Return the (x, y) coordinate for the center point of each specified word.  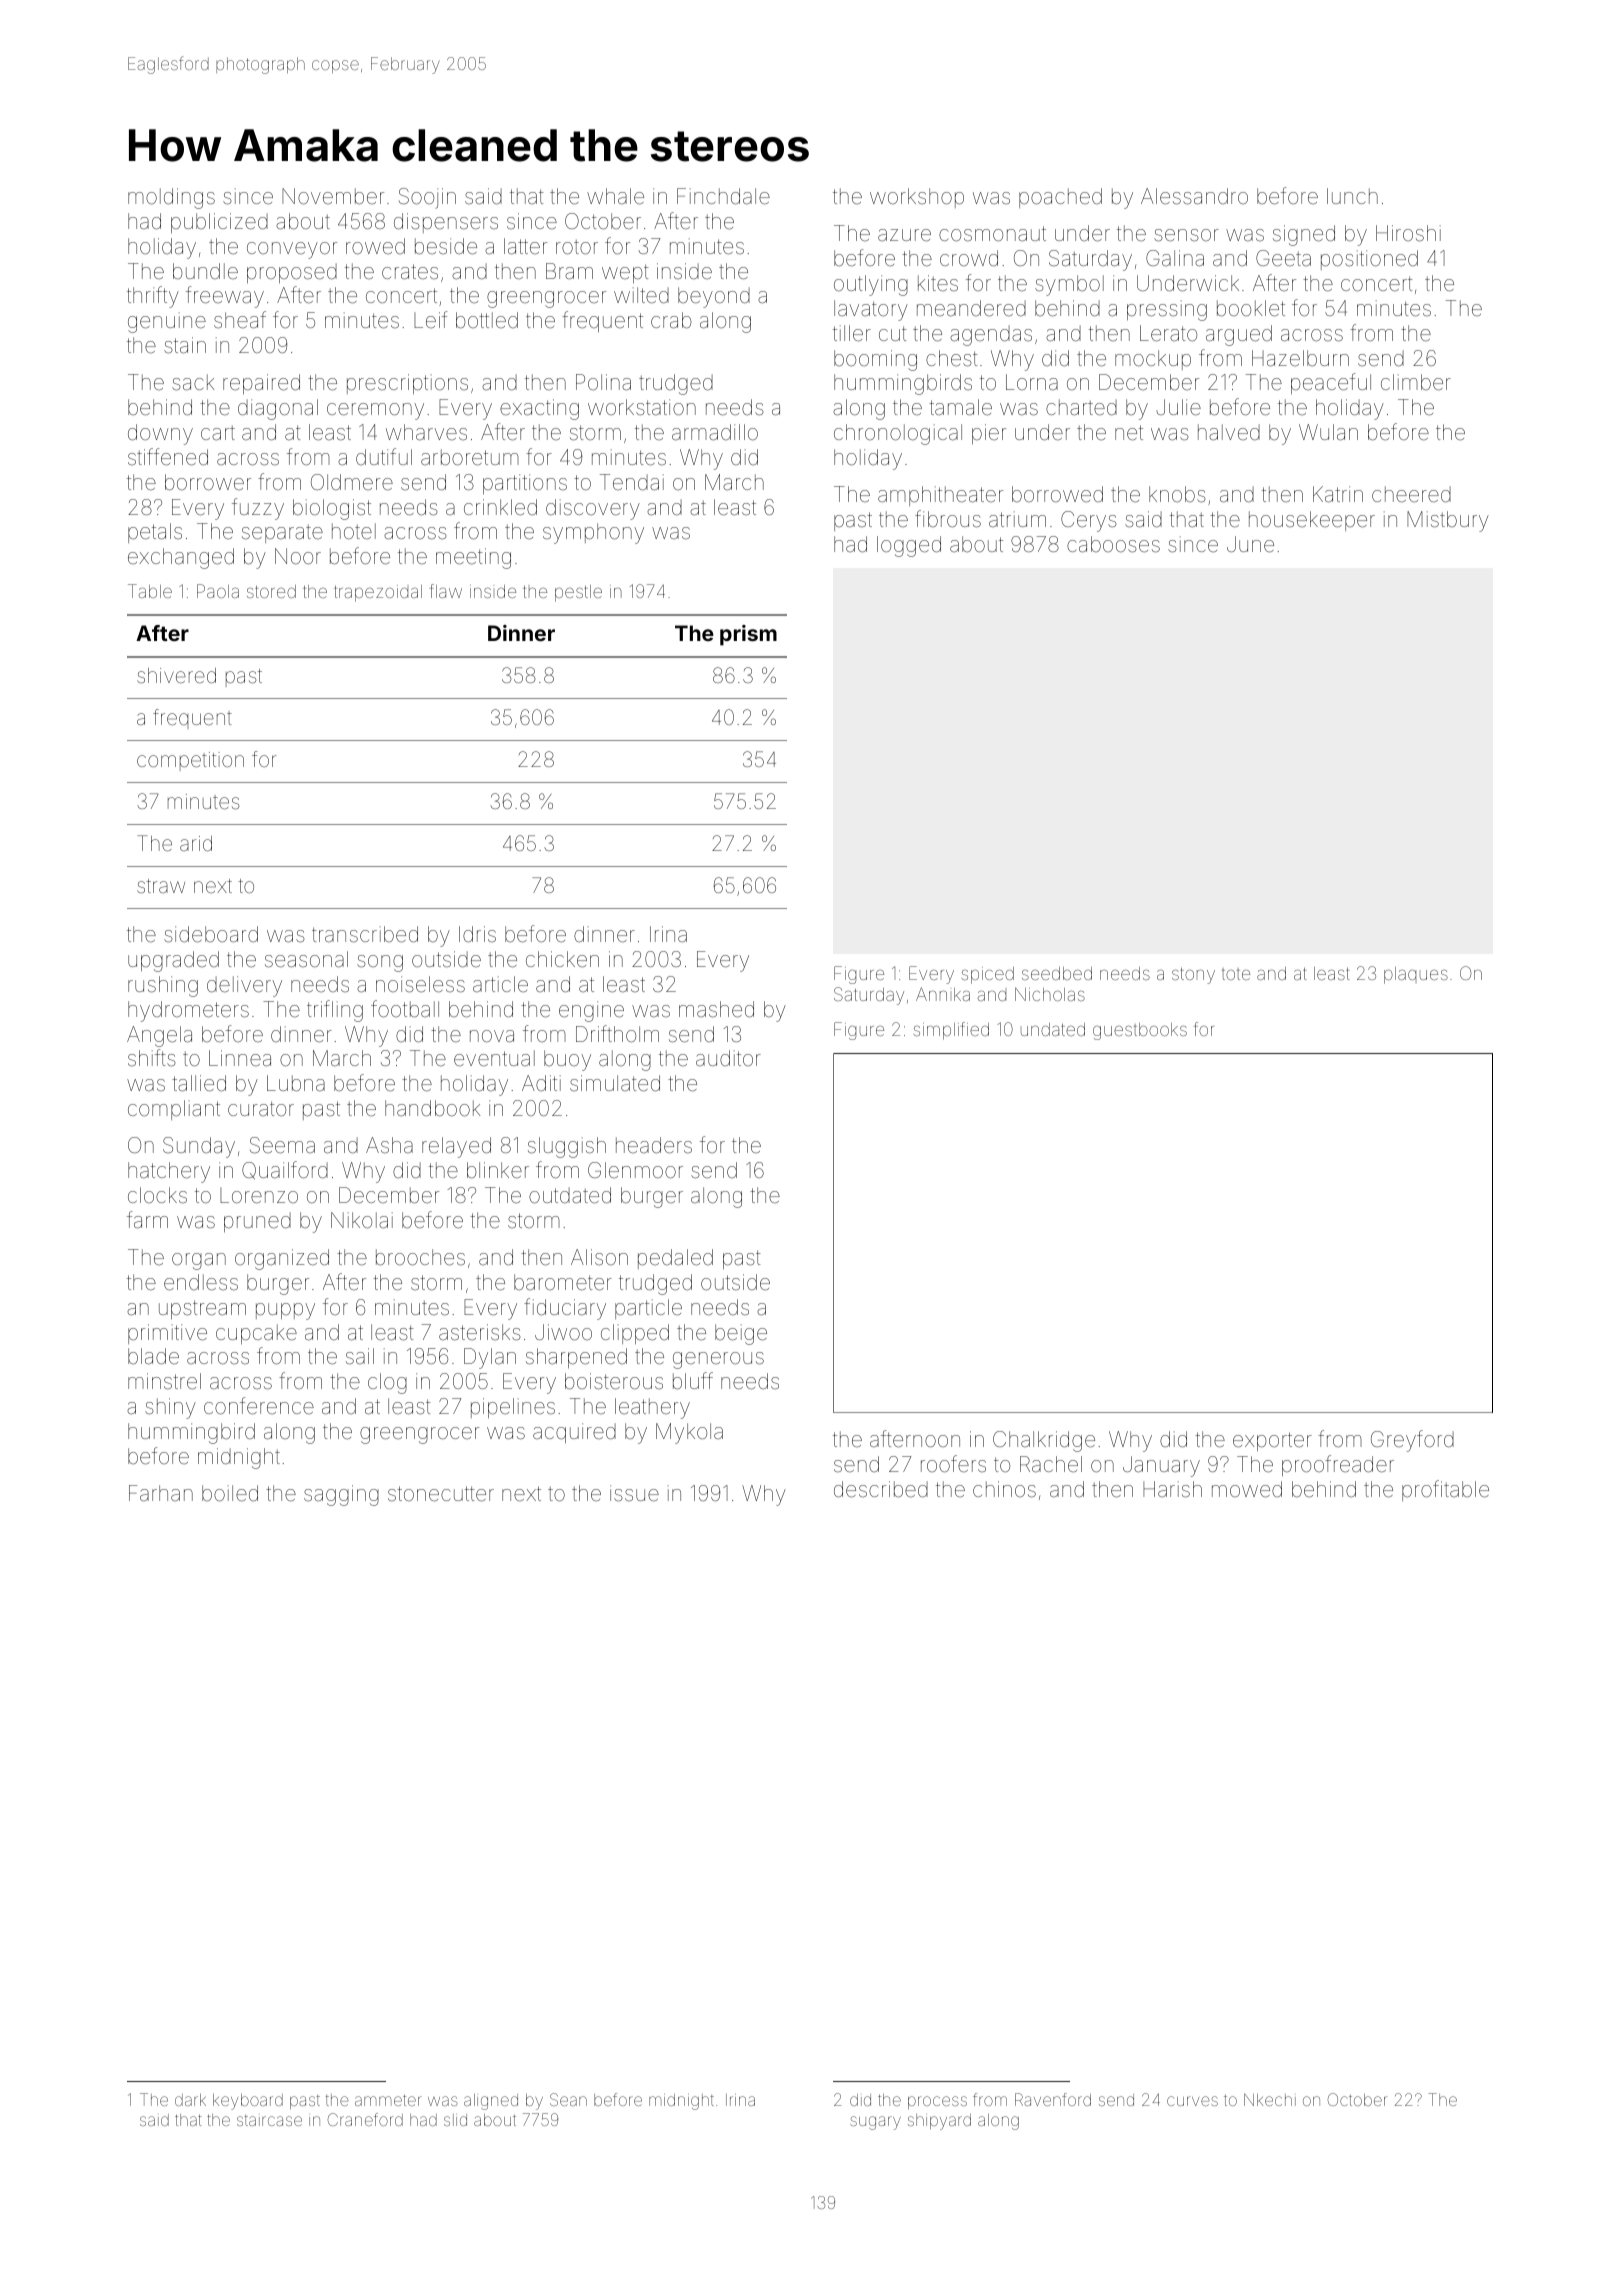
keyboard (248, 2102)
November (333, 196)
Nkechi (1270, 2099)
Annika (943, 994)
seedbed (1057, 973)
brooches (420, 1257)
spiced (988, 975)
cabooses (1113, 544)
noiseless (420, 984)
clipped (635, 1334)
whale (615, 196)
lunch (1352, 196)
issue (634, 1493)
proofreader (1338, 1465)
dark (190, 2100)
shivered (176, 675)
